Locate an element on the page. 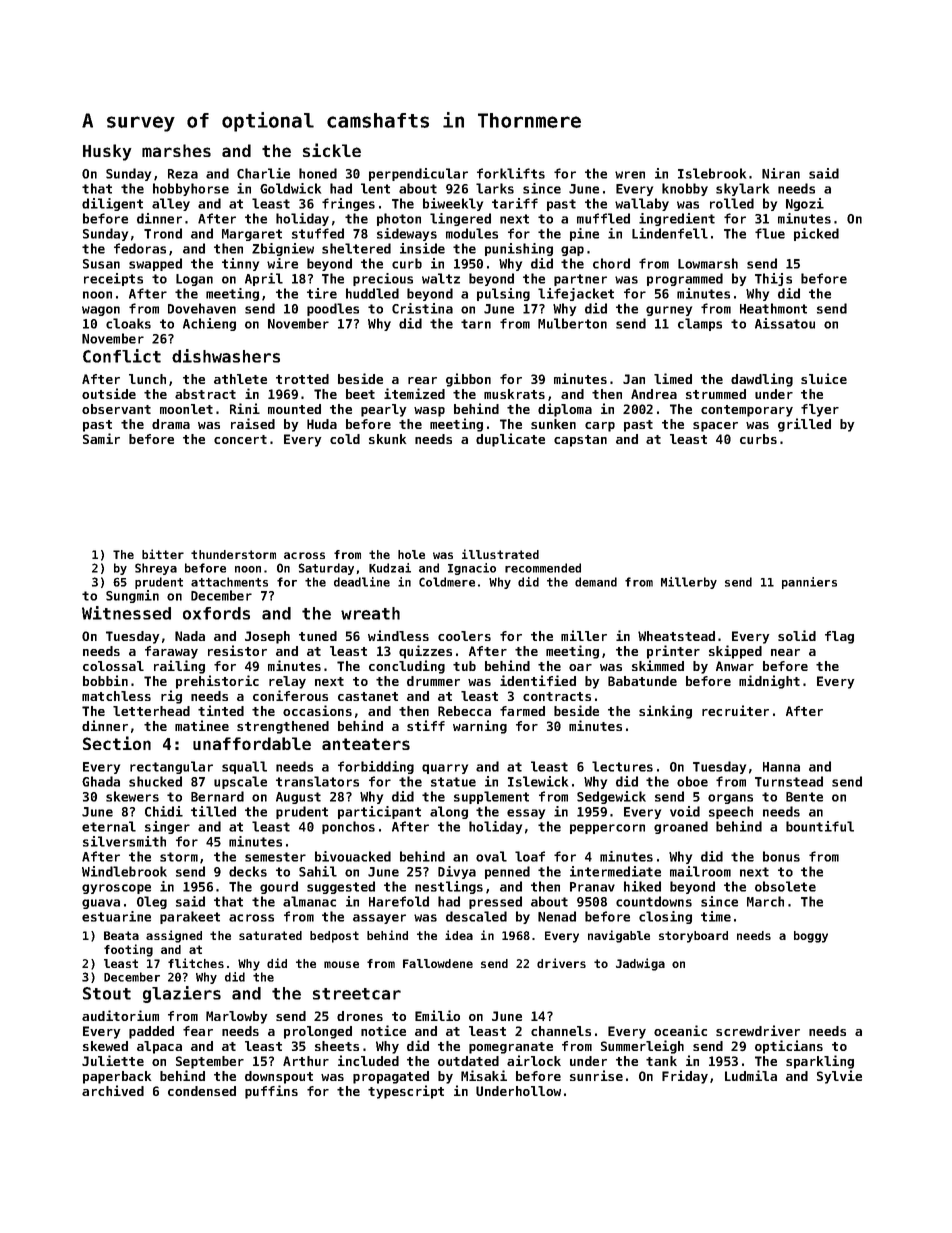 The width and height of the document is (952, 1233). sunrise is located at coordinates (596, 1075).
